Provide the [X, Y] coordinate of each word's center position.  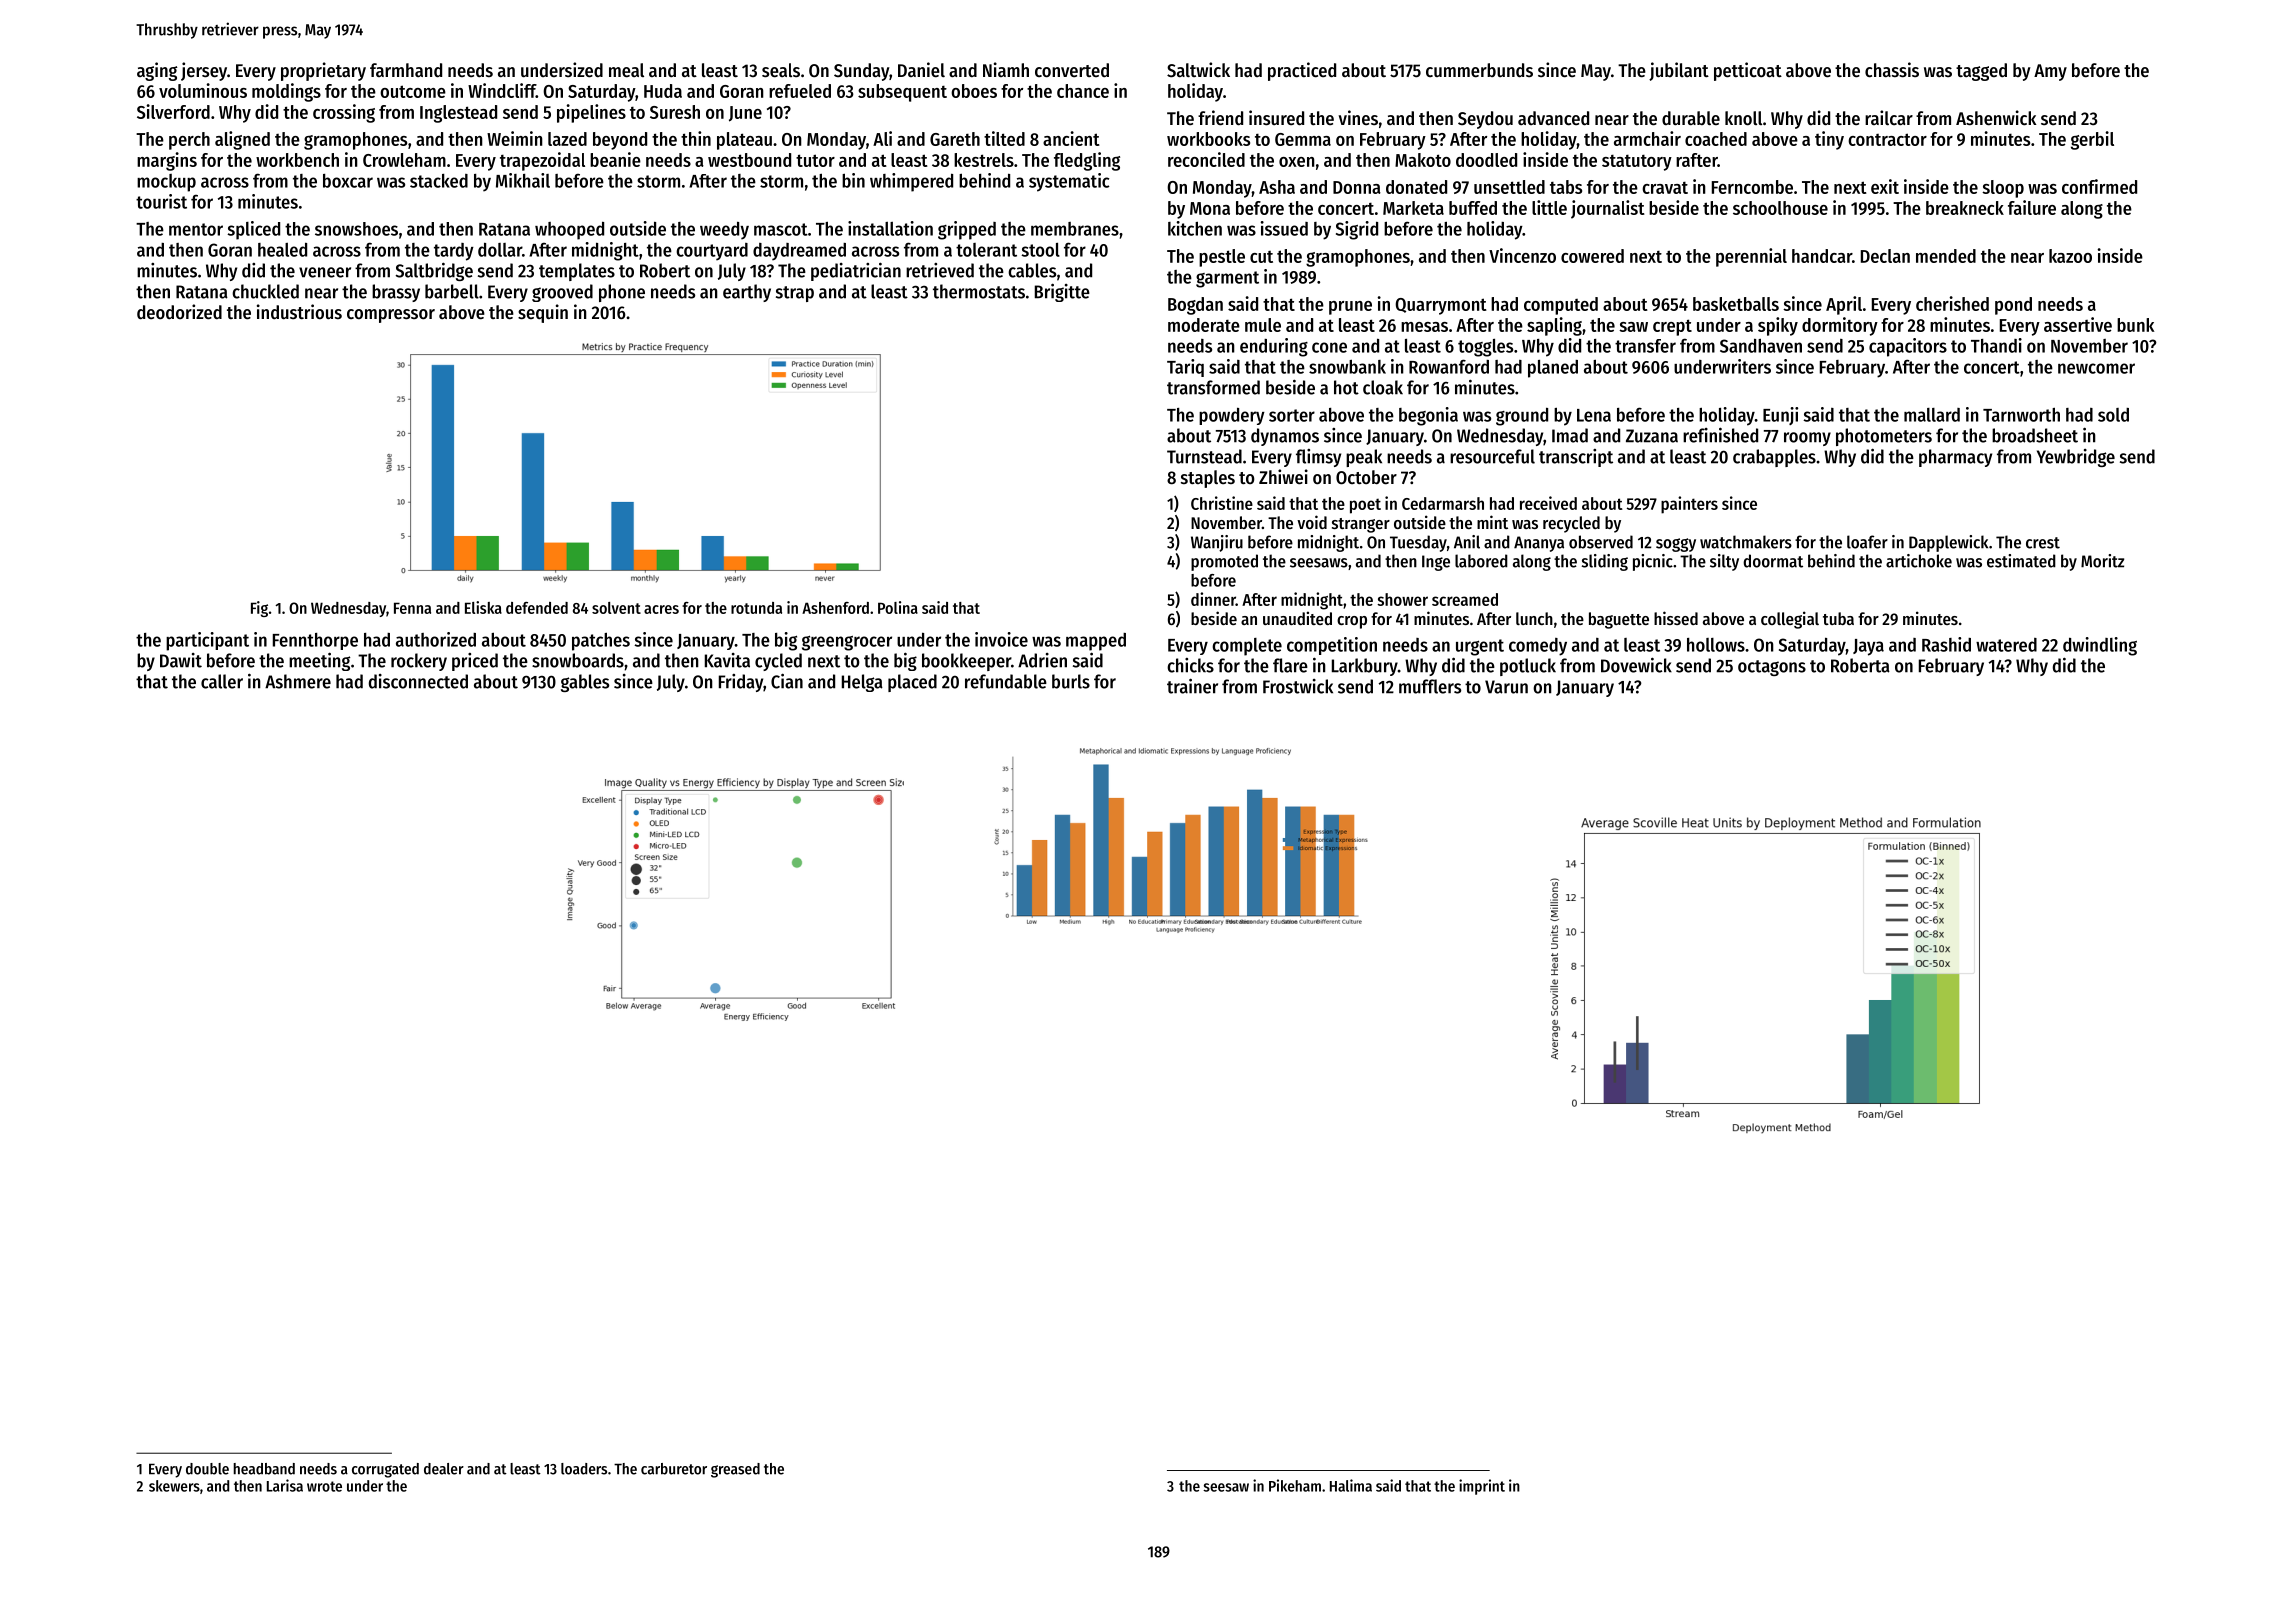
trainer [1192, 686]
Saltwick [1198, 70]
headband [264, 1469]
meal [626, 70]
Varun [1506, 687]
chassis [1892, 70]
